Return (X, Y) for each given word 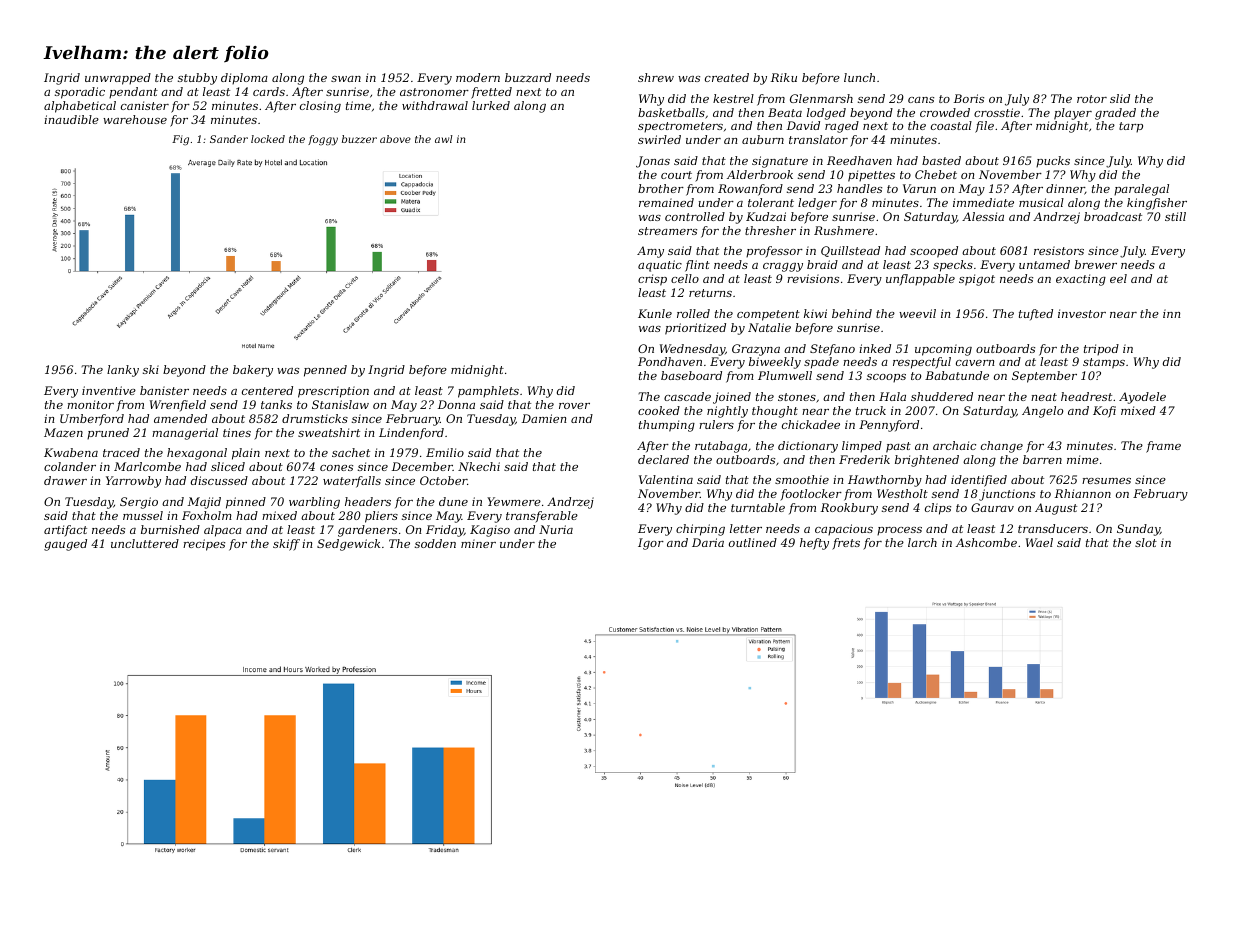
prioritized (695, 329)
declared (663, 459)
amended (180, 418)
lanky (123, 371)
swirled (659, 139)
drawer (65, 480)
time (358, 105)
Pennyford (889, 426)
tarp (1131, 127)
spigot (977, 280)
